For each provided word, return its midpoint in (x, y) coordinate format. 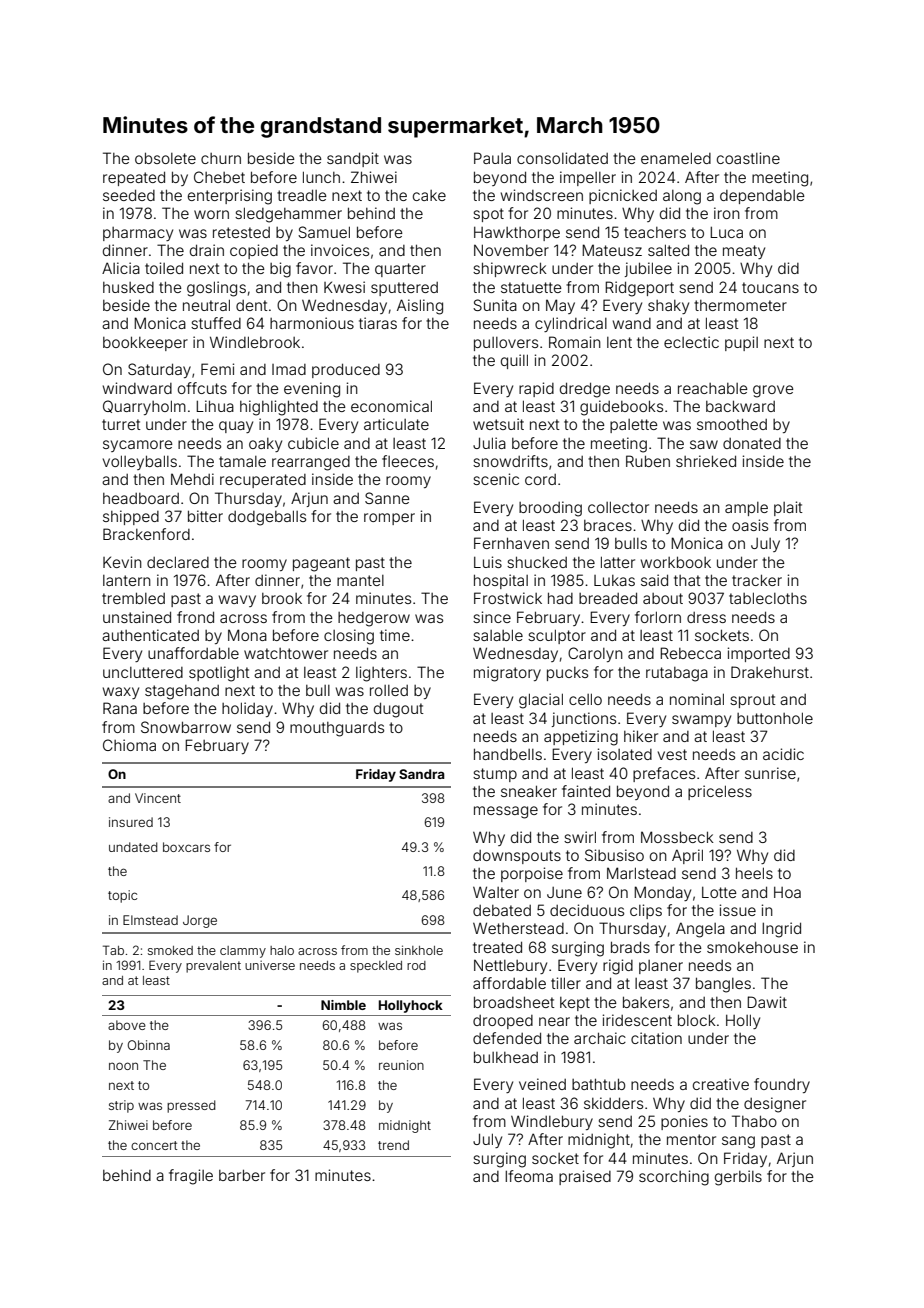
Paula (492, 158)
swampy (701, 721)
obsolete (165, 158)
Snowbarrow (186, 727)
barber (242, 1175)
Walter (496, 892)
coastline (748, 158)
